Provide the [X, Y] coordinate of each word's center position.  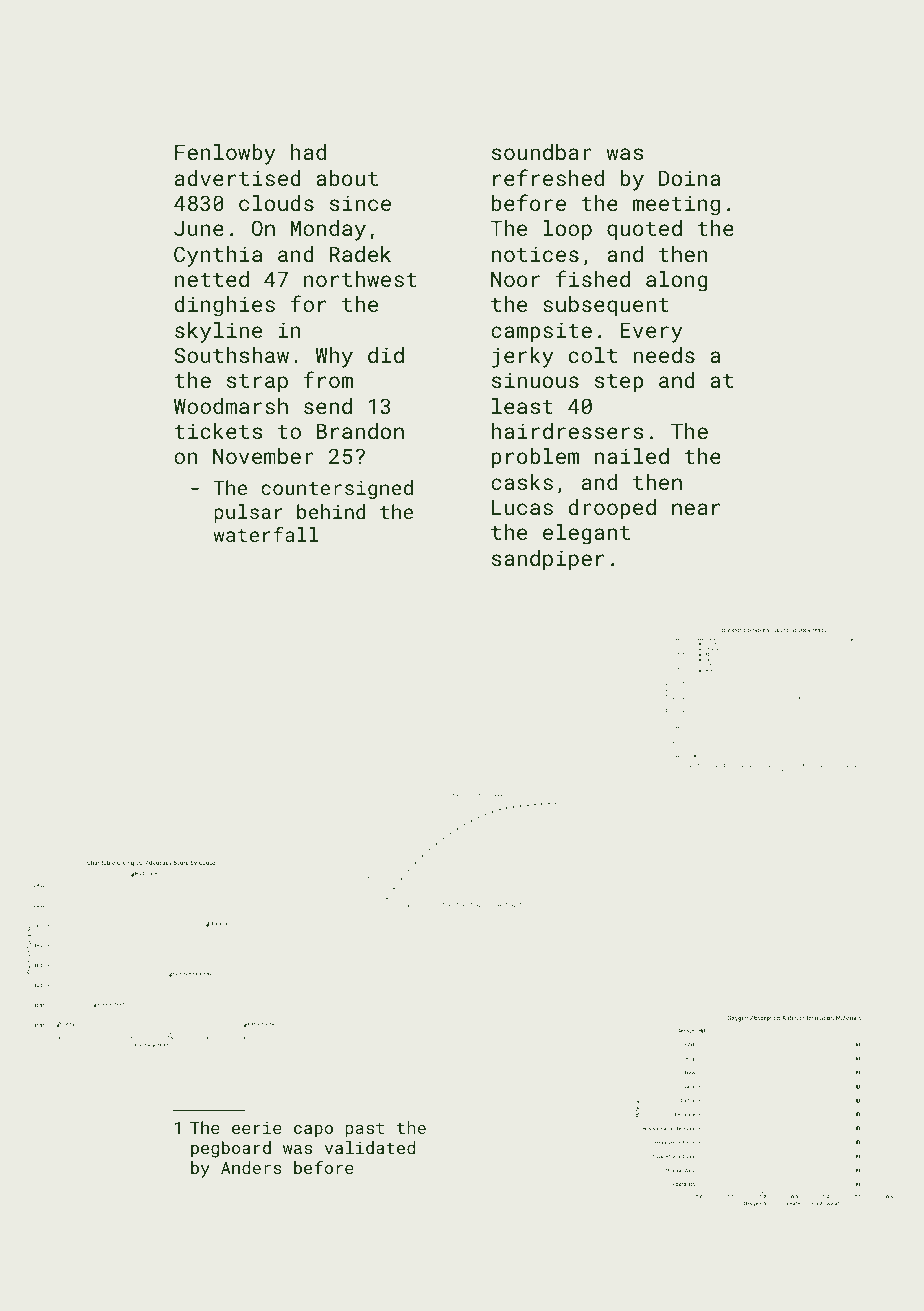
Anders [251, 1167]
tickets [218, 431]
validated [370, 1147]
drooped [612, 509]
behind [331, 511]
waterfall [266, 534]
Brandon [360, 431]
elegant [586, 534]
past [364, 1130]
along [677, 281]
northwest [360, 279]
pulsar [248, 513]
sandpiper [548, 560]
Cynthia [218, 256]
